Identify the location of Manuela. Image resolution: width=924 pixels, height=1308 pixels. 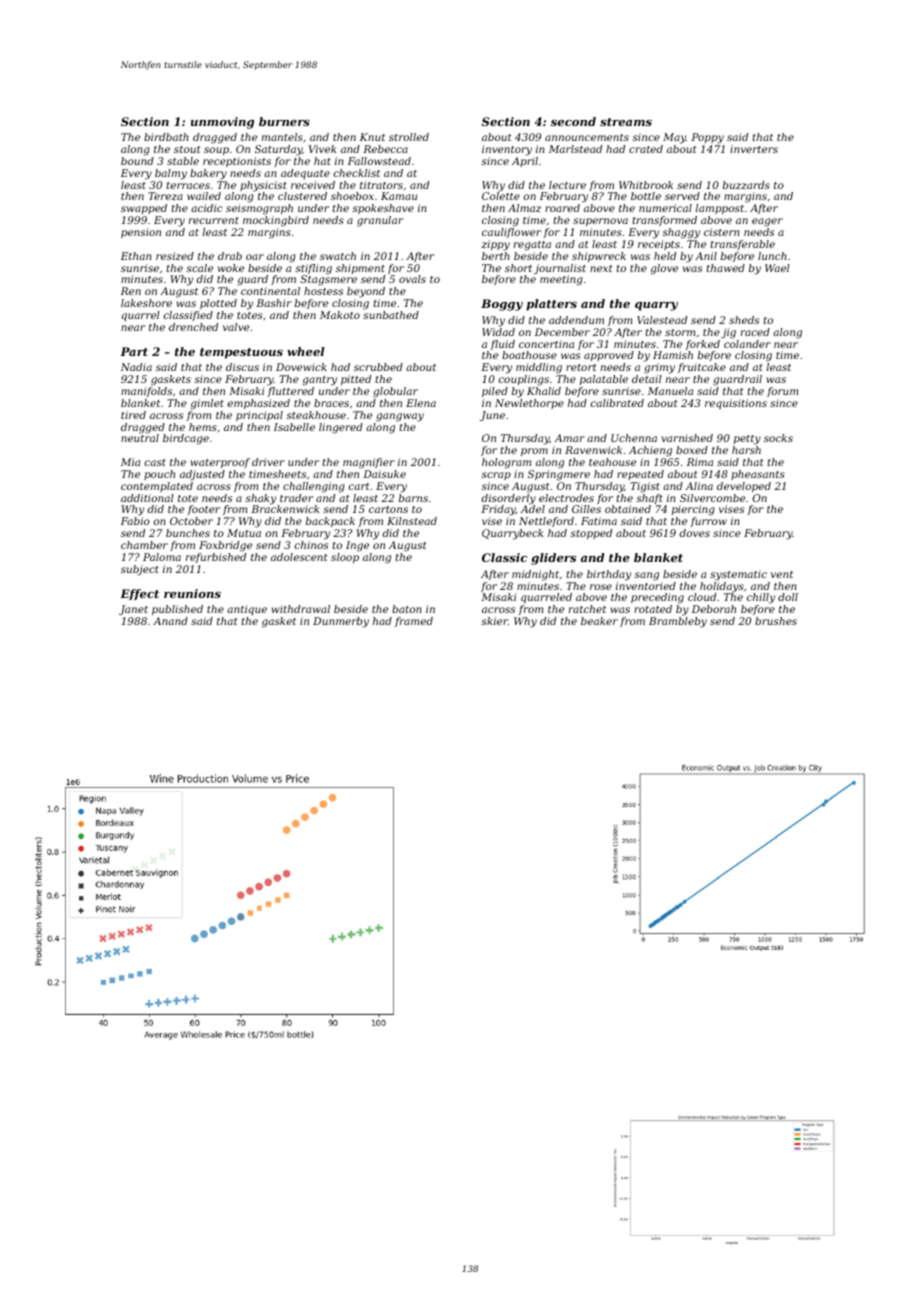
(670, 391).
